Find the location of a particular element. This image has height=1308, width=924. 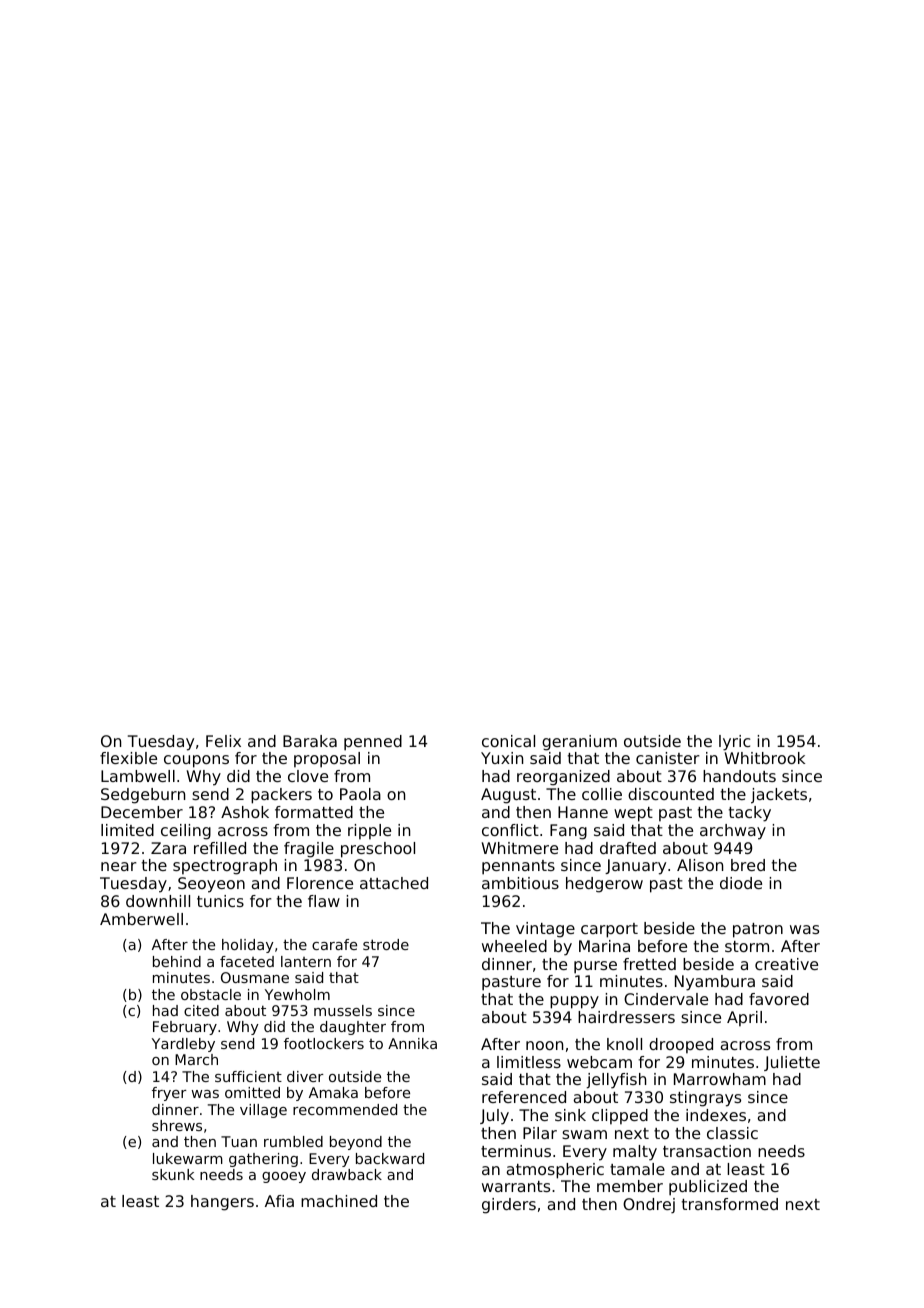

preschool is located at coordinates (378, 850).
